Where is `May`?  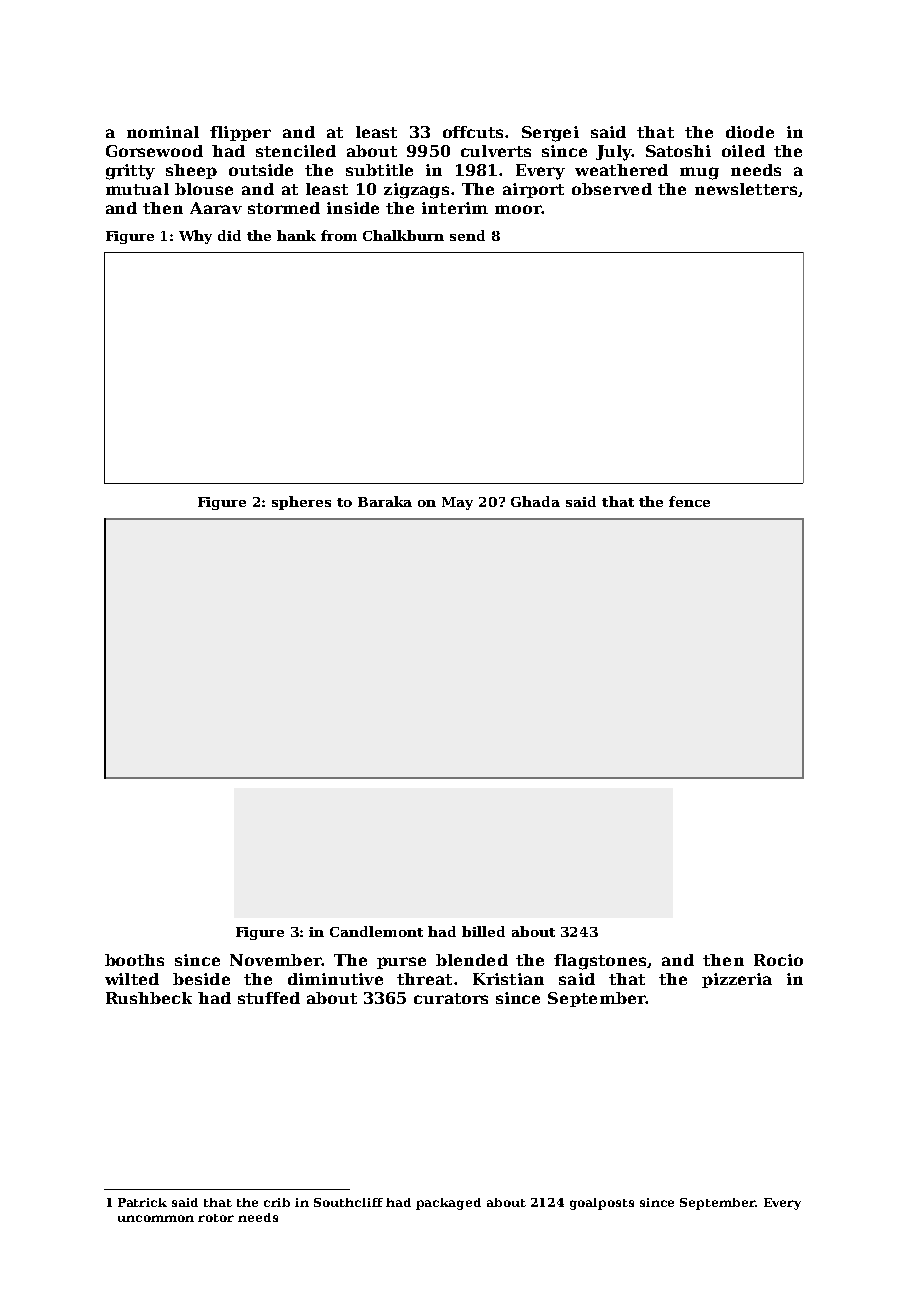 May is located at coordinates (457, 503).
